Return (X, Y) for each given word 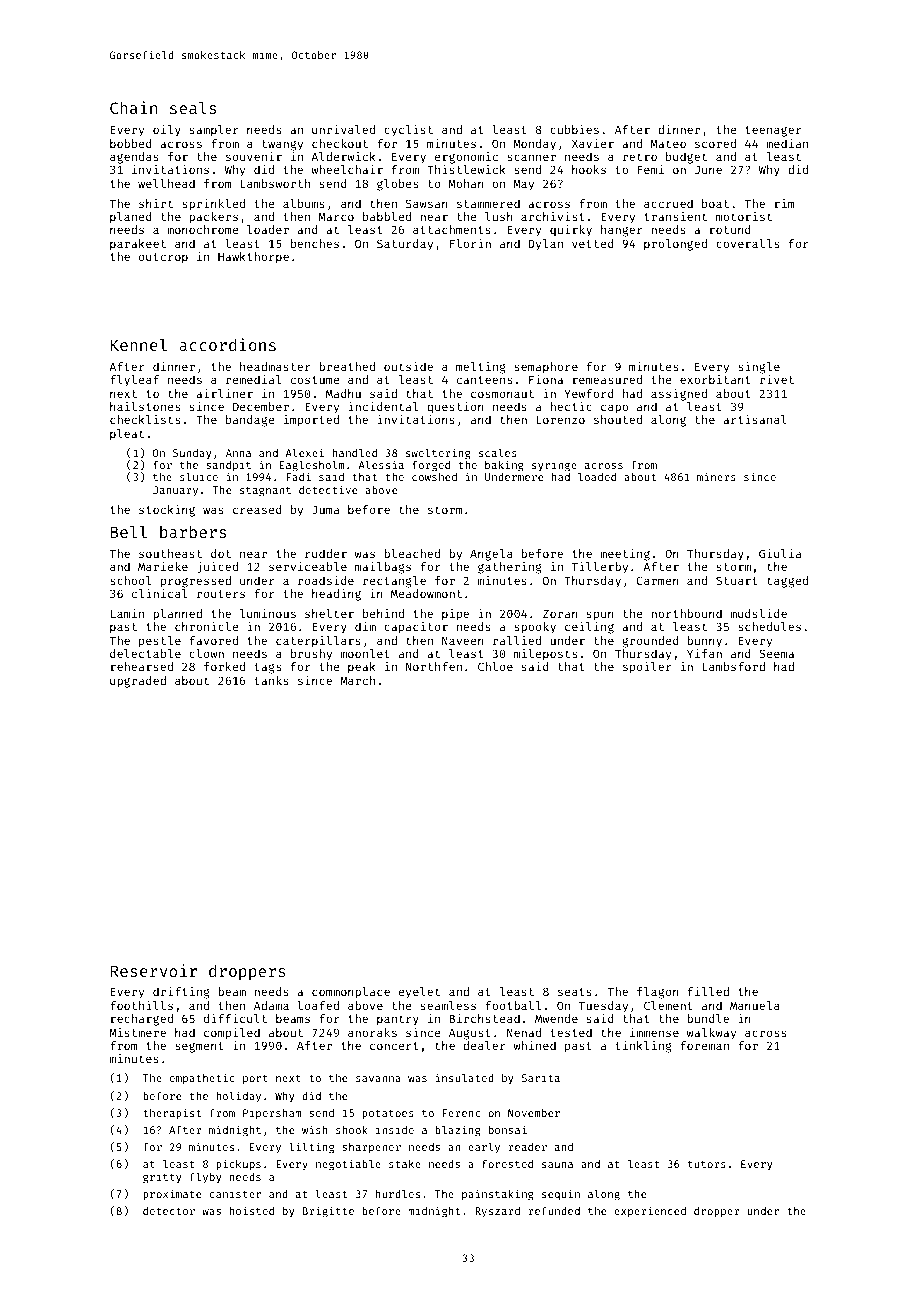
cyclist (408, 131)
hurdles (398, 1194)
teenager (773, 131)
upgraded (138, 682)
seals (193, 108)
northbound (686, 613)
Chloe (495, 666)
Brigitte (328, 1212)
